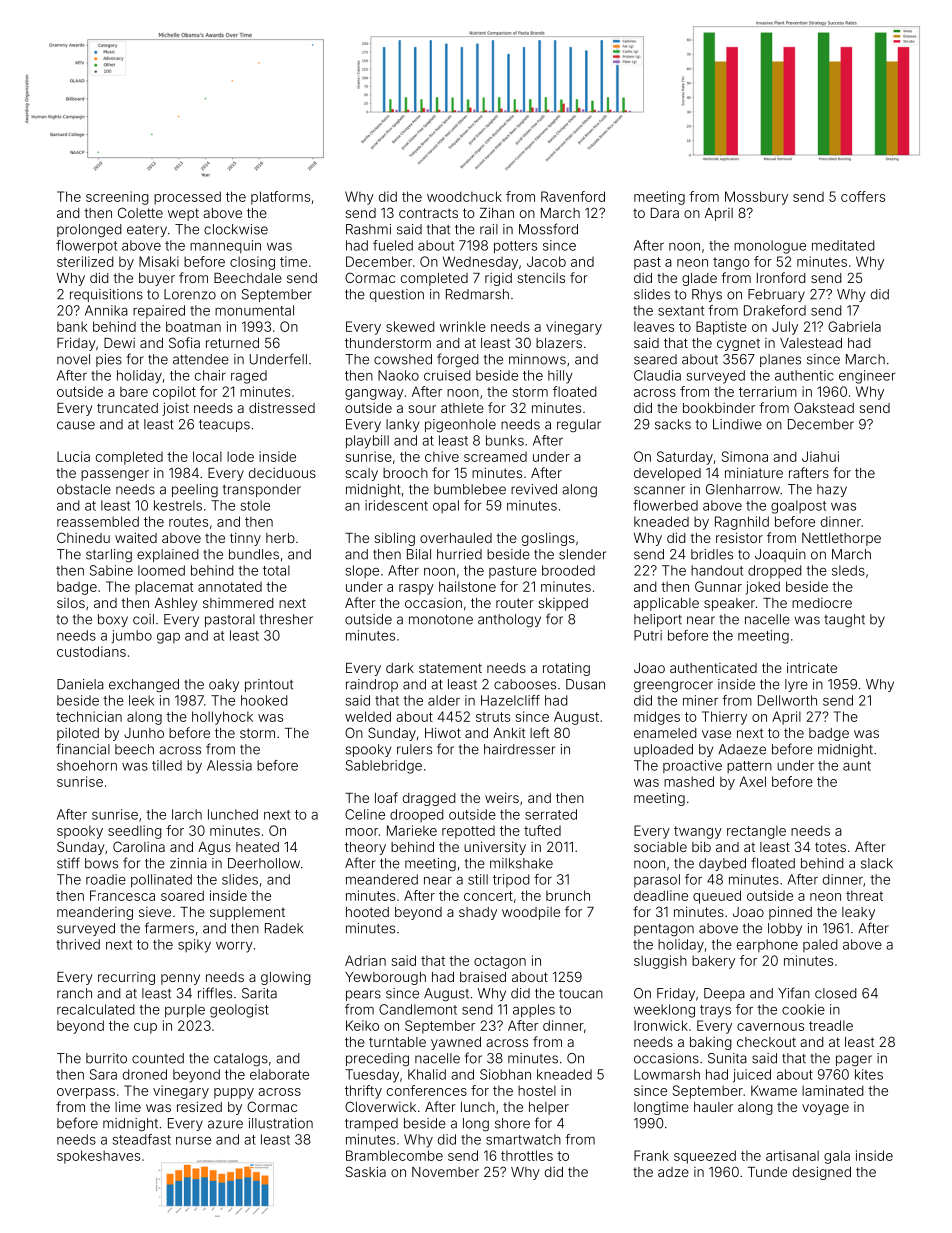  What do you see at coordinates (657, 375) in the screenshot?
I see `Claudia` at bounding box center [657, 375].
